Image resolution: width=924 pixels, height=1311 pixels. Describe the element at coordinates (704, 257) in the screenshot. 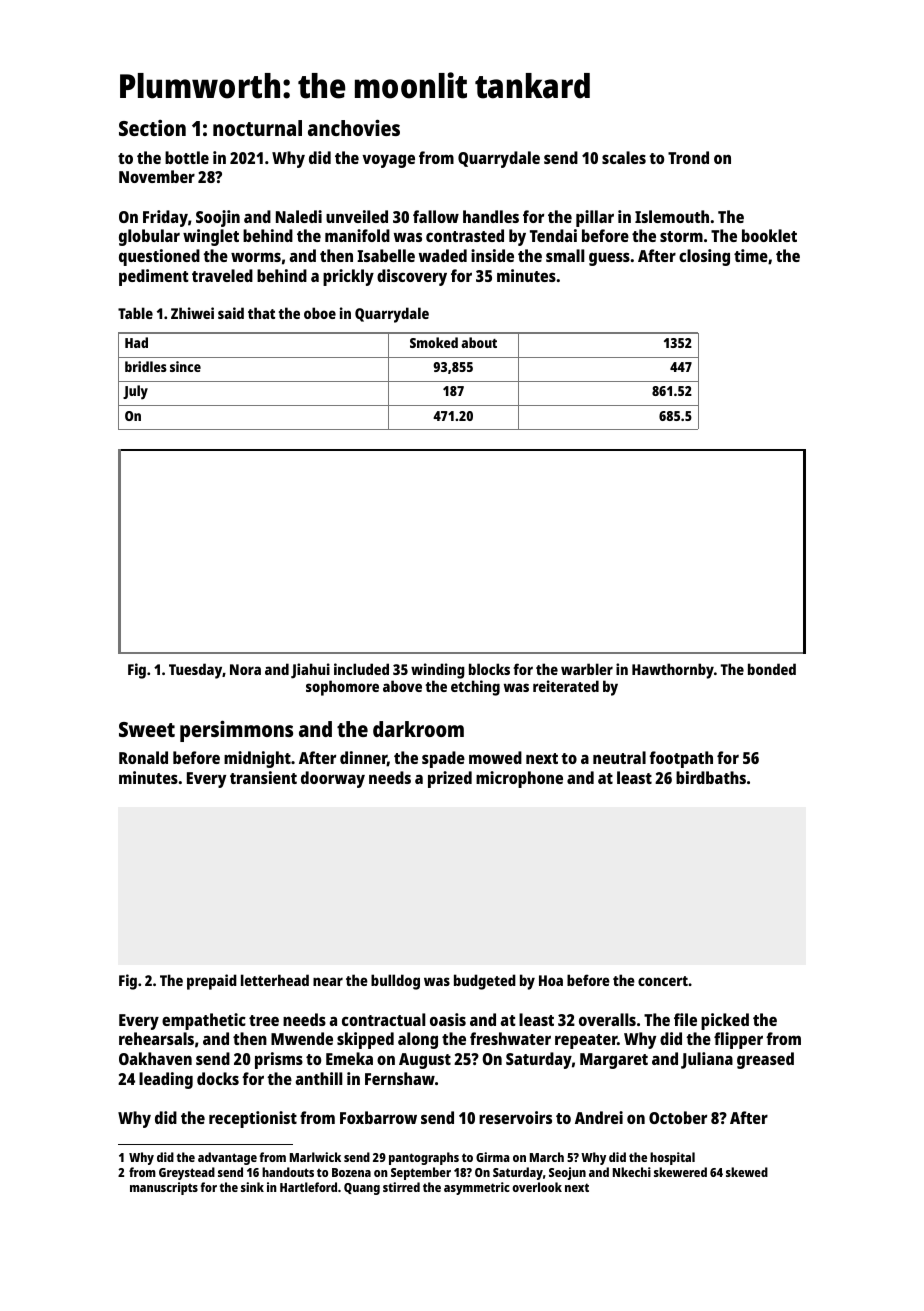

I see `closing` at that location.
